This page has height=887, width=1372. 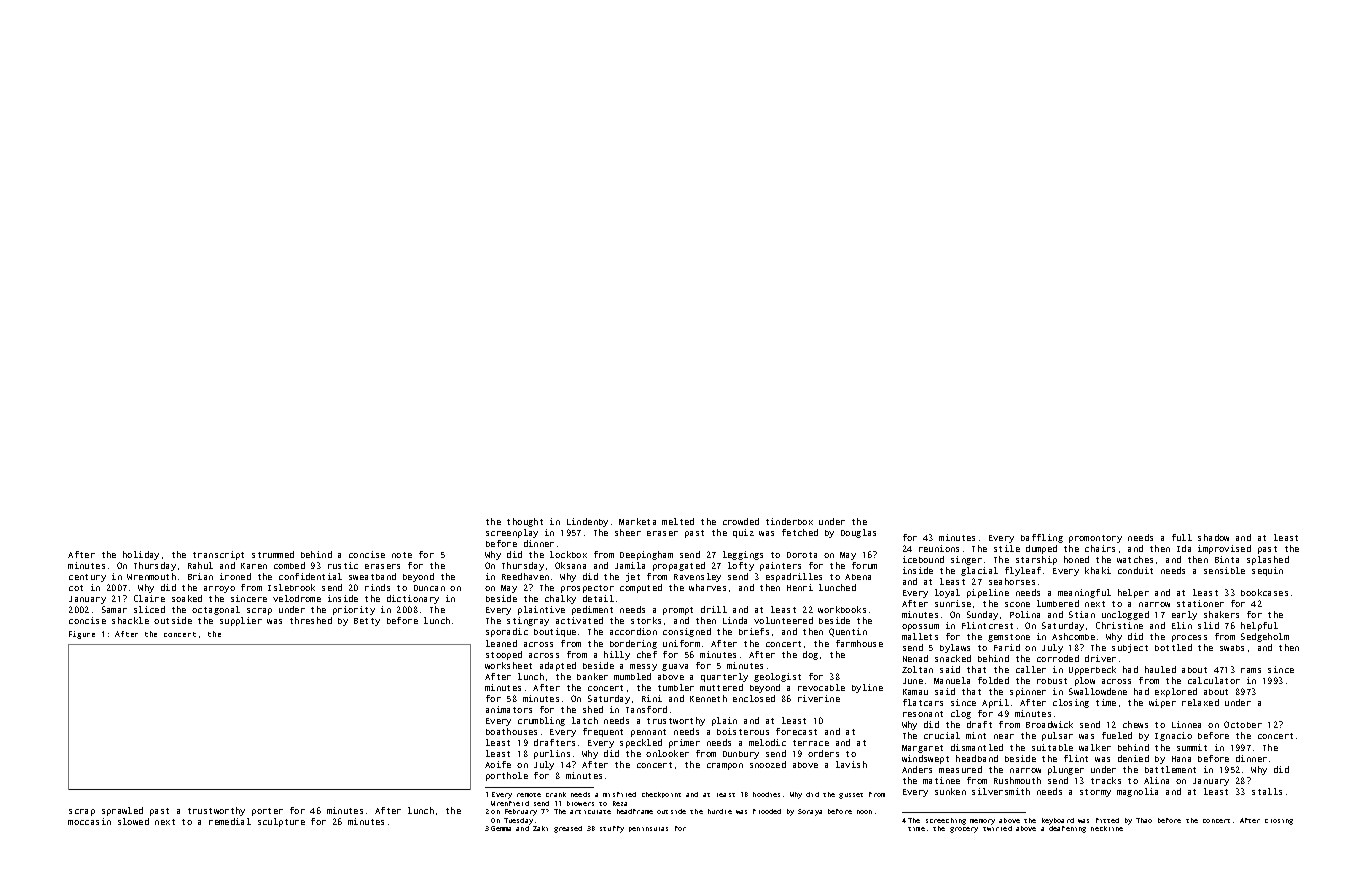 What do you see at coordinates (552, 754) in the page?
I see `purlins` at bounding box center [552, 754].
